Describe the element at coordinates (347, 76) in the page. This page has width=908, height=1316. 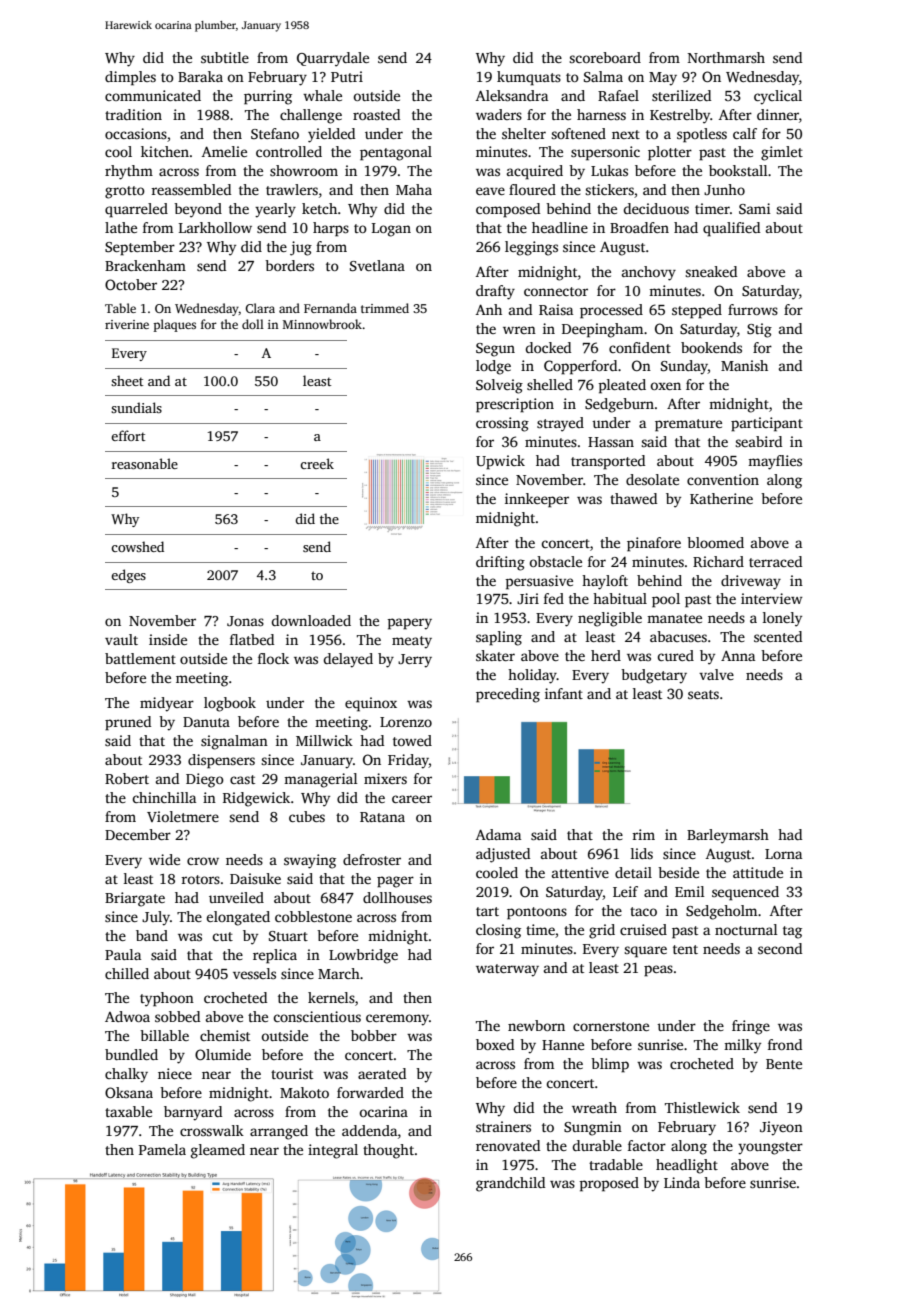
I see `Putri` at that location.
